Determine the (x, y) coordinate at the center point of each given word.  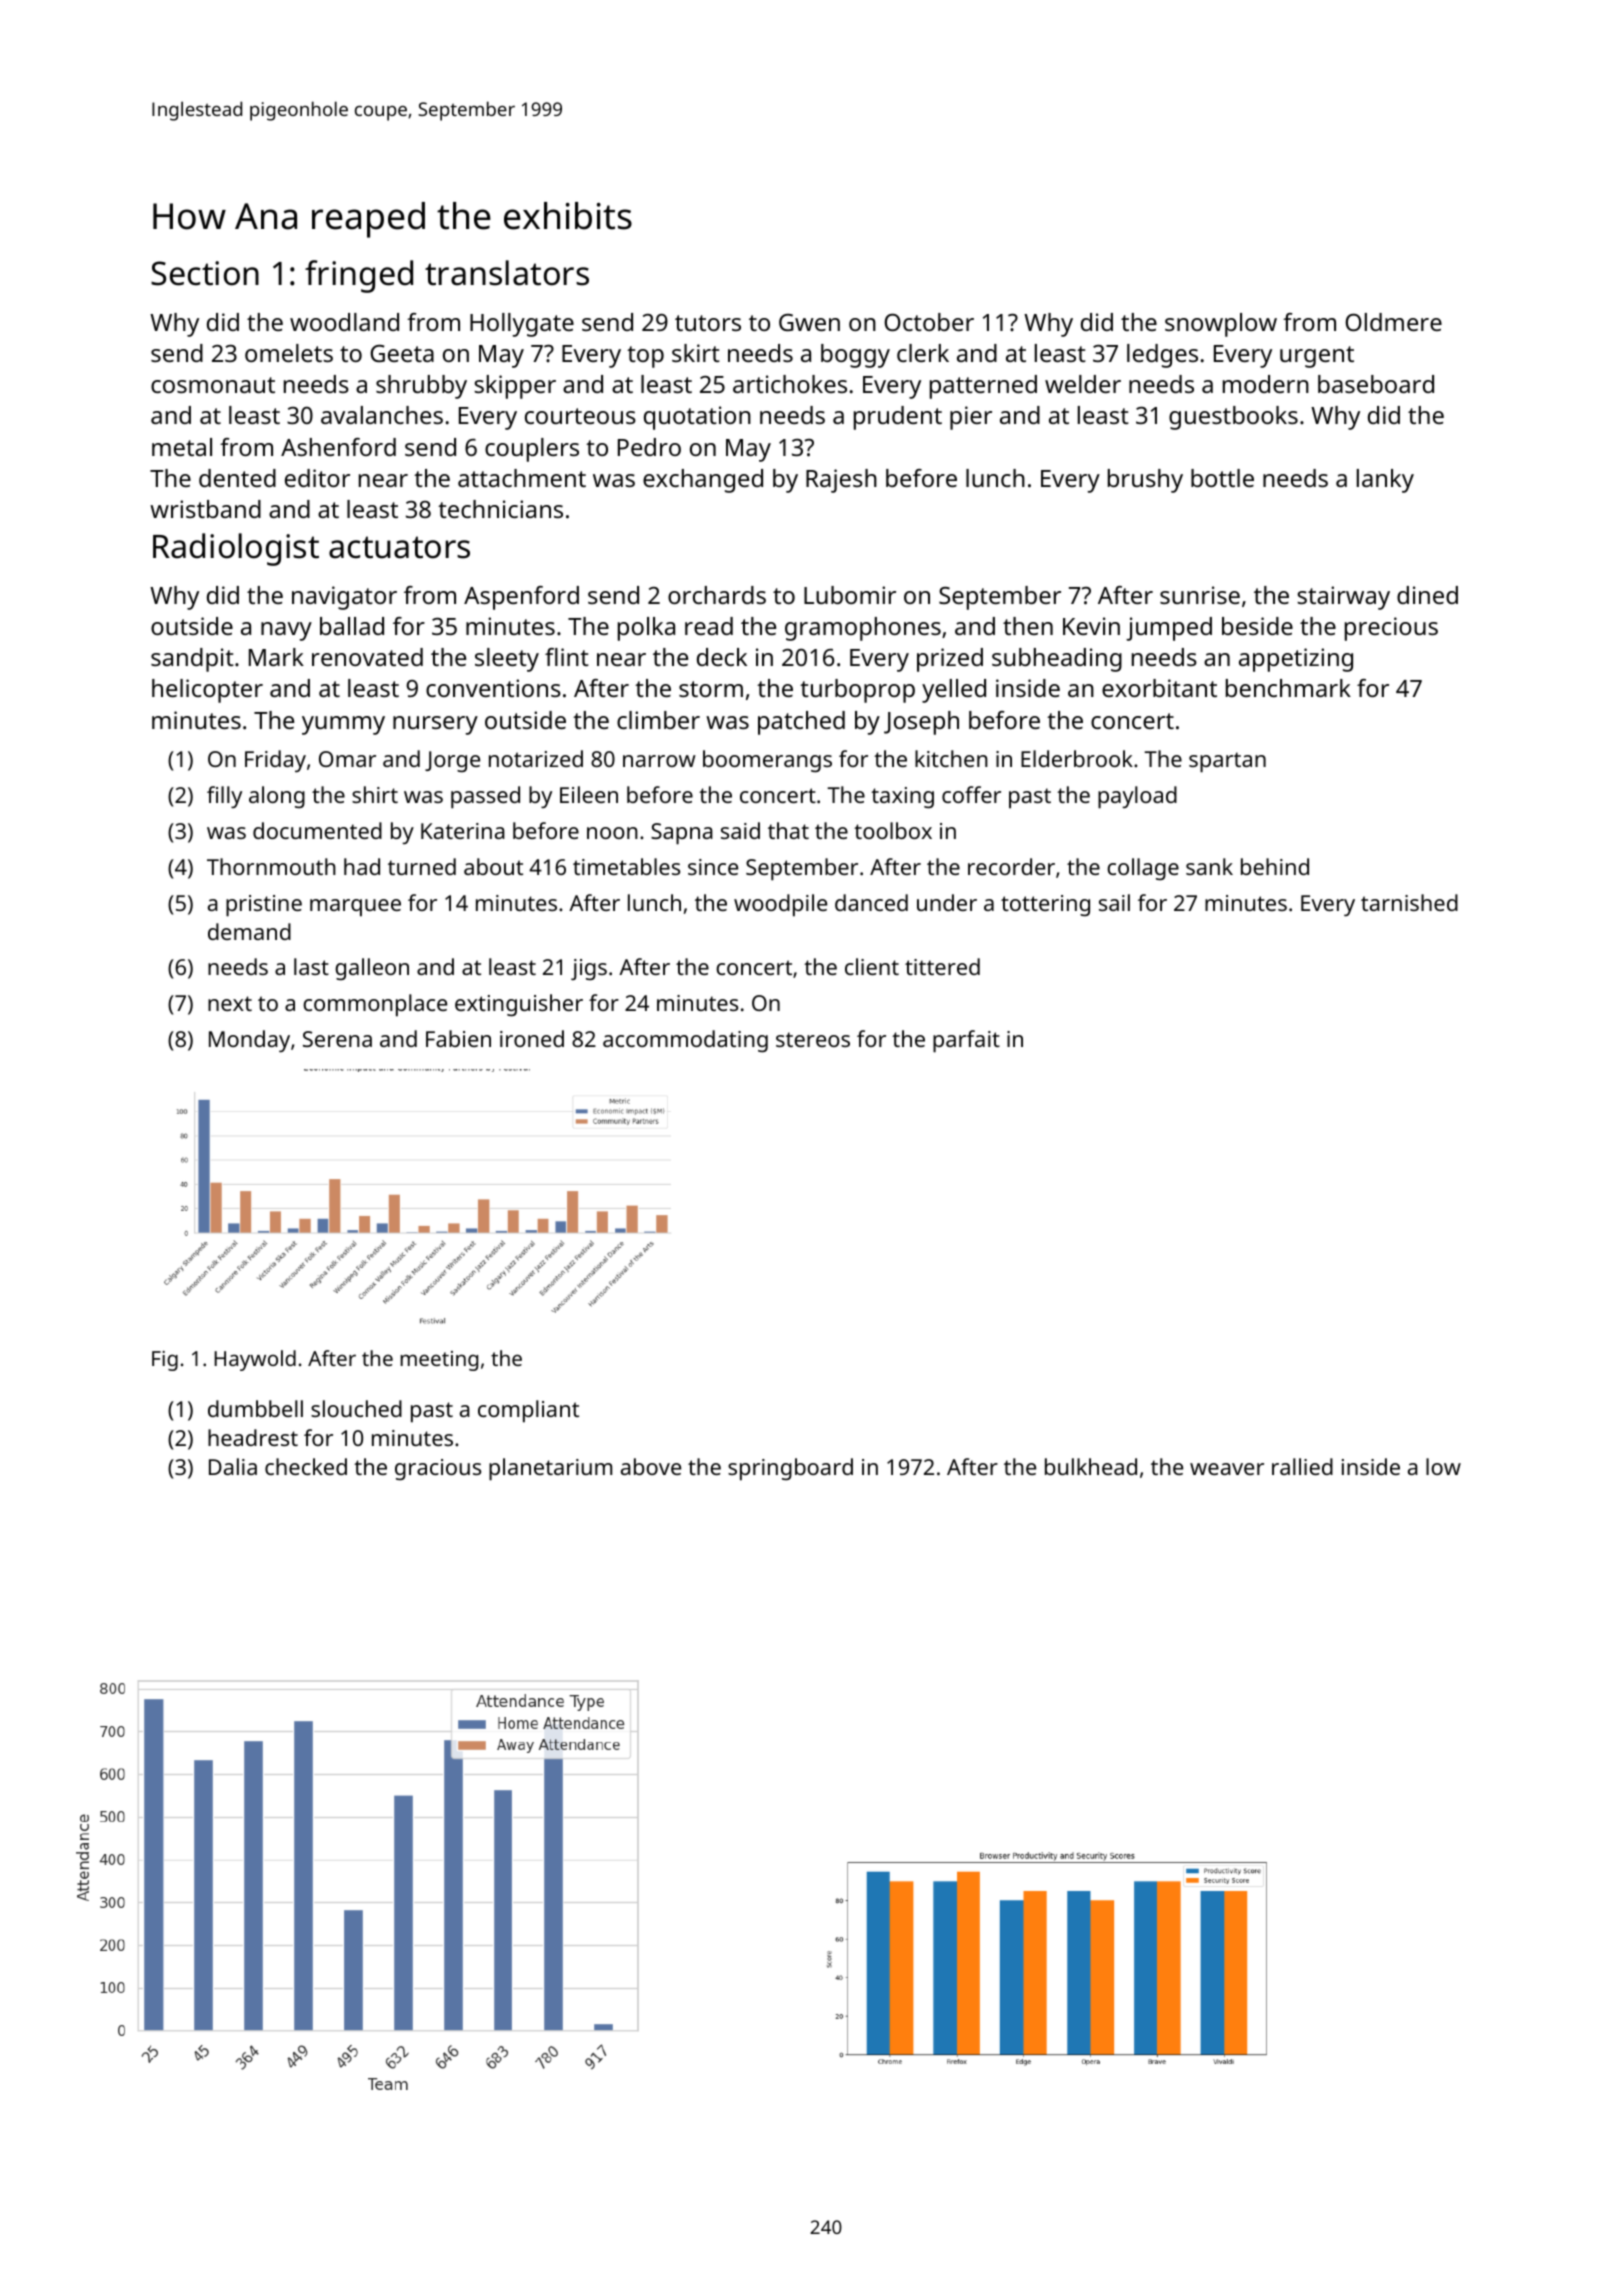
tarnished (1409, 902)
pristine (264, 906)
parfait (966, 1041)
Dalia (233, 1466)
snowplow (1221, 325)
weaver (1227, 1469)
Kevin (1091, 626)
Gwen (809, 322)
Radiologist (236, 549)
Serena (337, 1039)
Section (205, 273)
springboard (790, 1469)
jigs (589, 969)
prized (950, 660)
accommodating (685, 1041)
